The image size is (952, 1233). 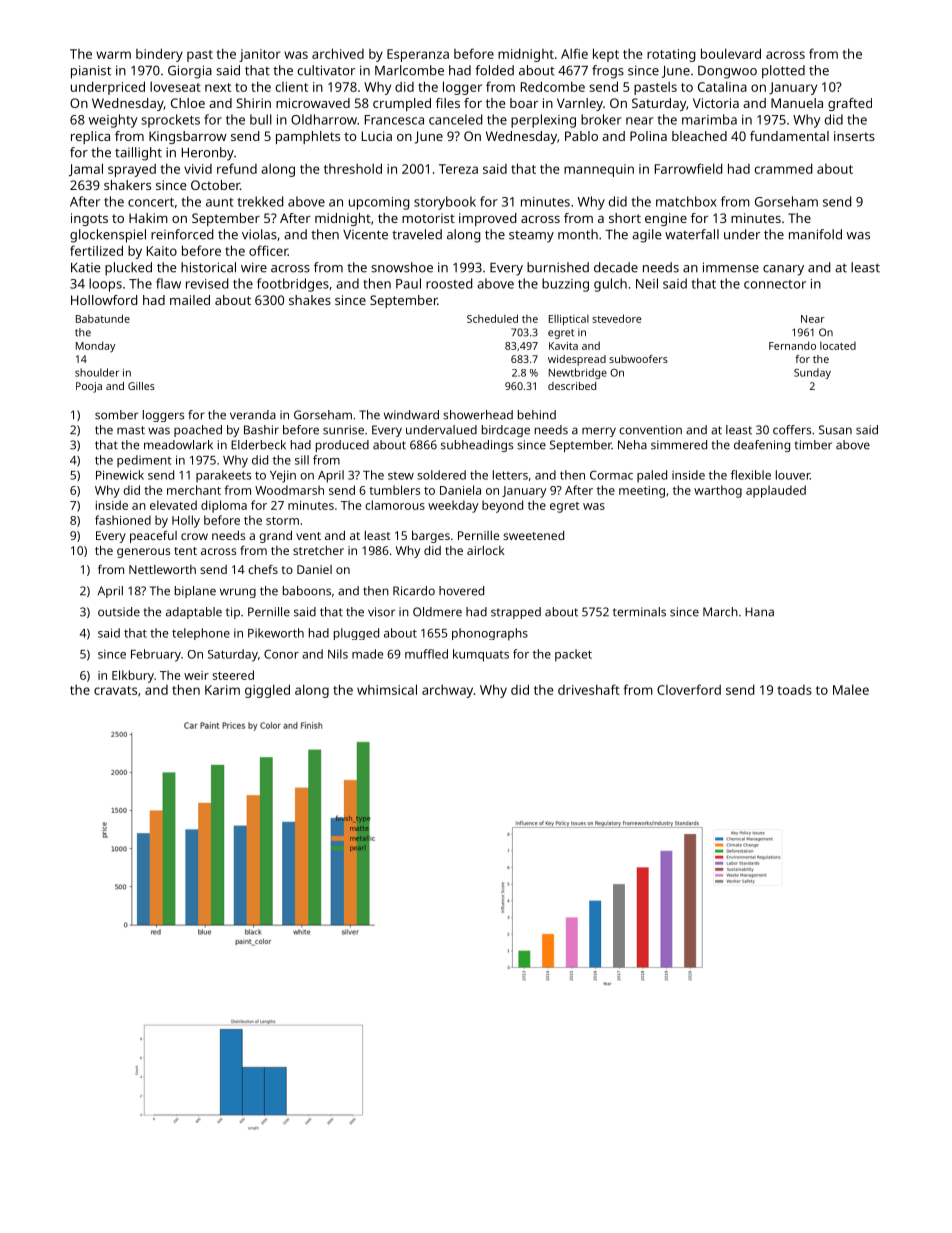 I want to click on matchbox, so click(x=686, y=201).
